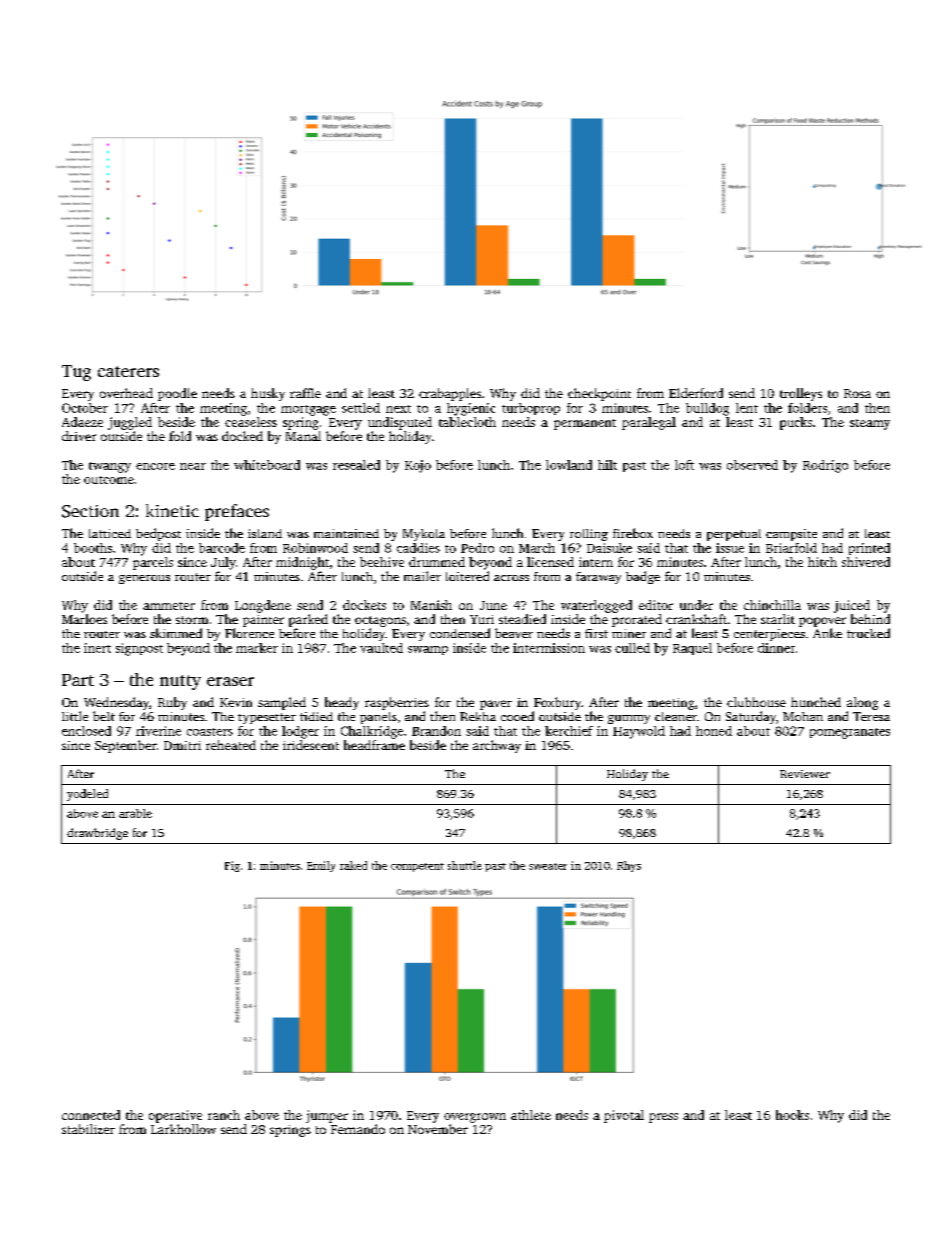 This screenshot has width=952, height=1233. What do you see at coordinates (805, 774) in the screenshot?
I see `Reviewer` at bounding box center [805, 774].
